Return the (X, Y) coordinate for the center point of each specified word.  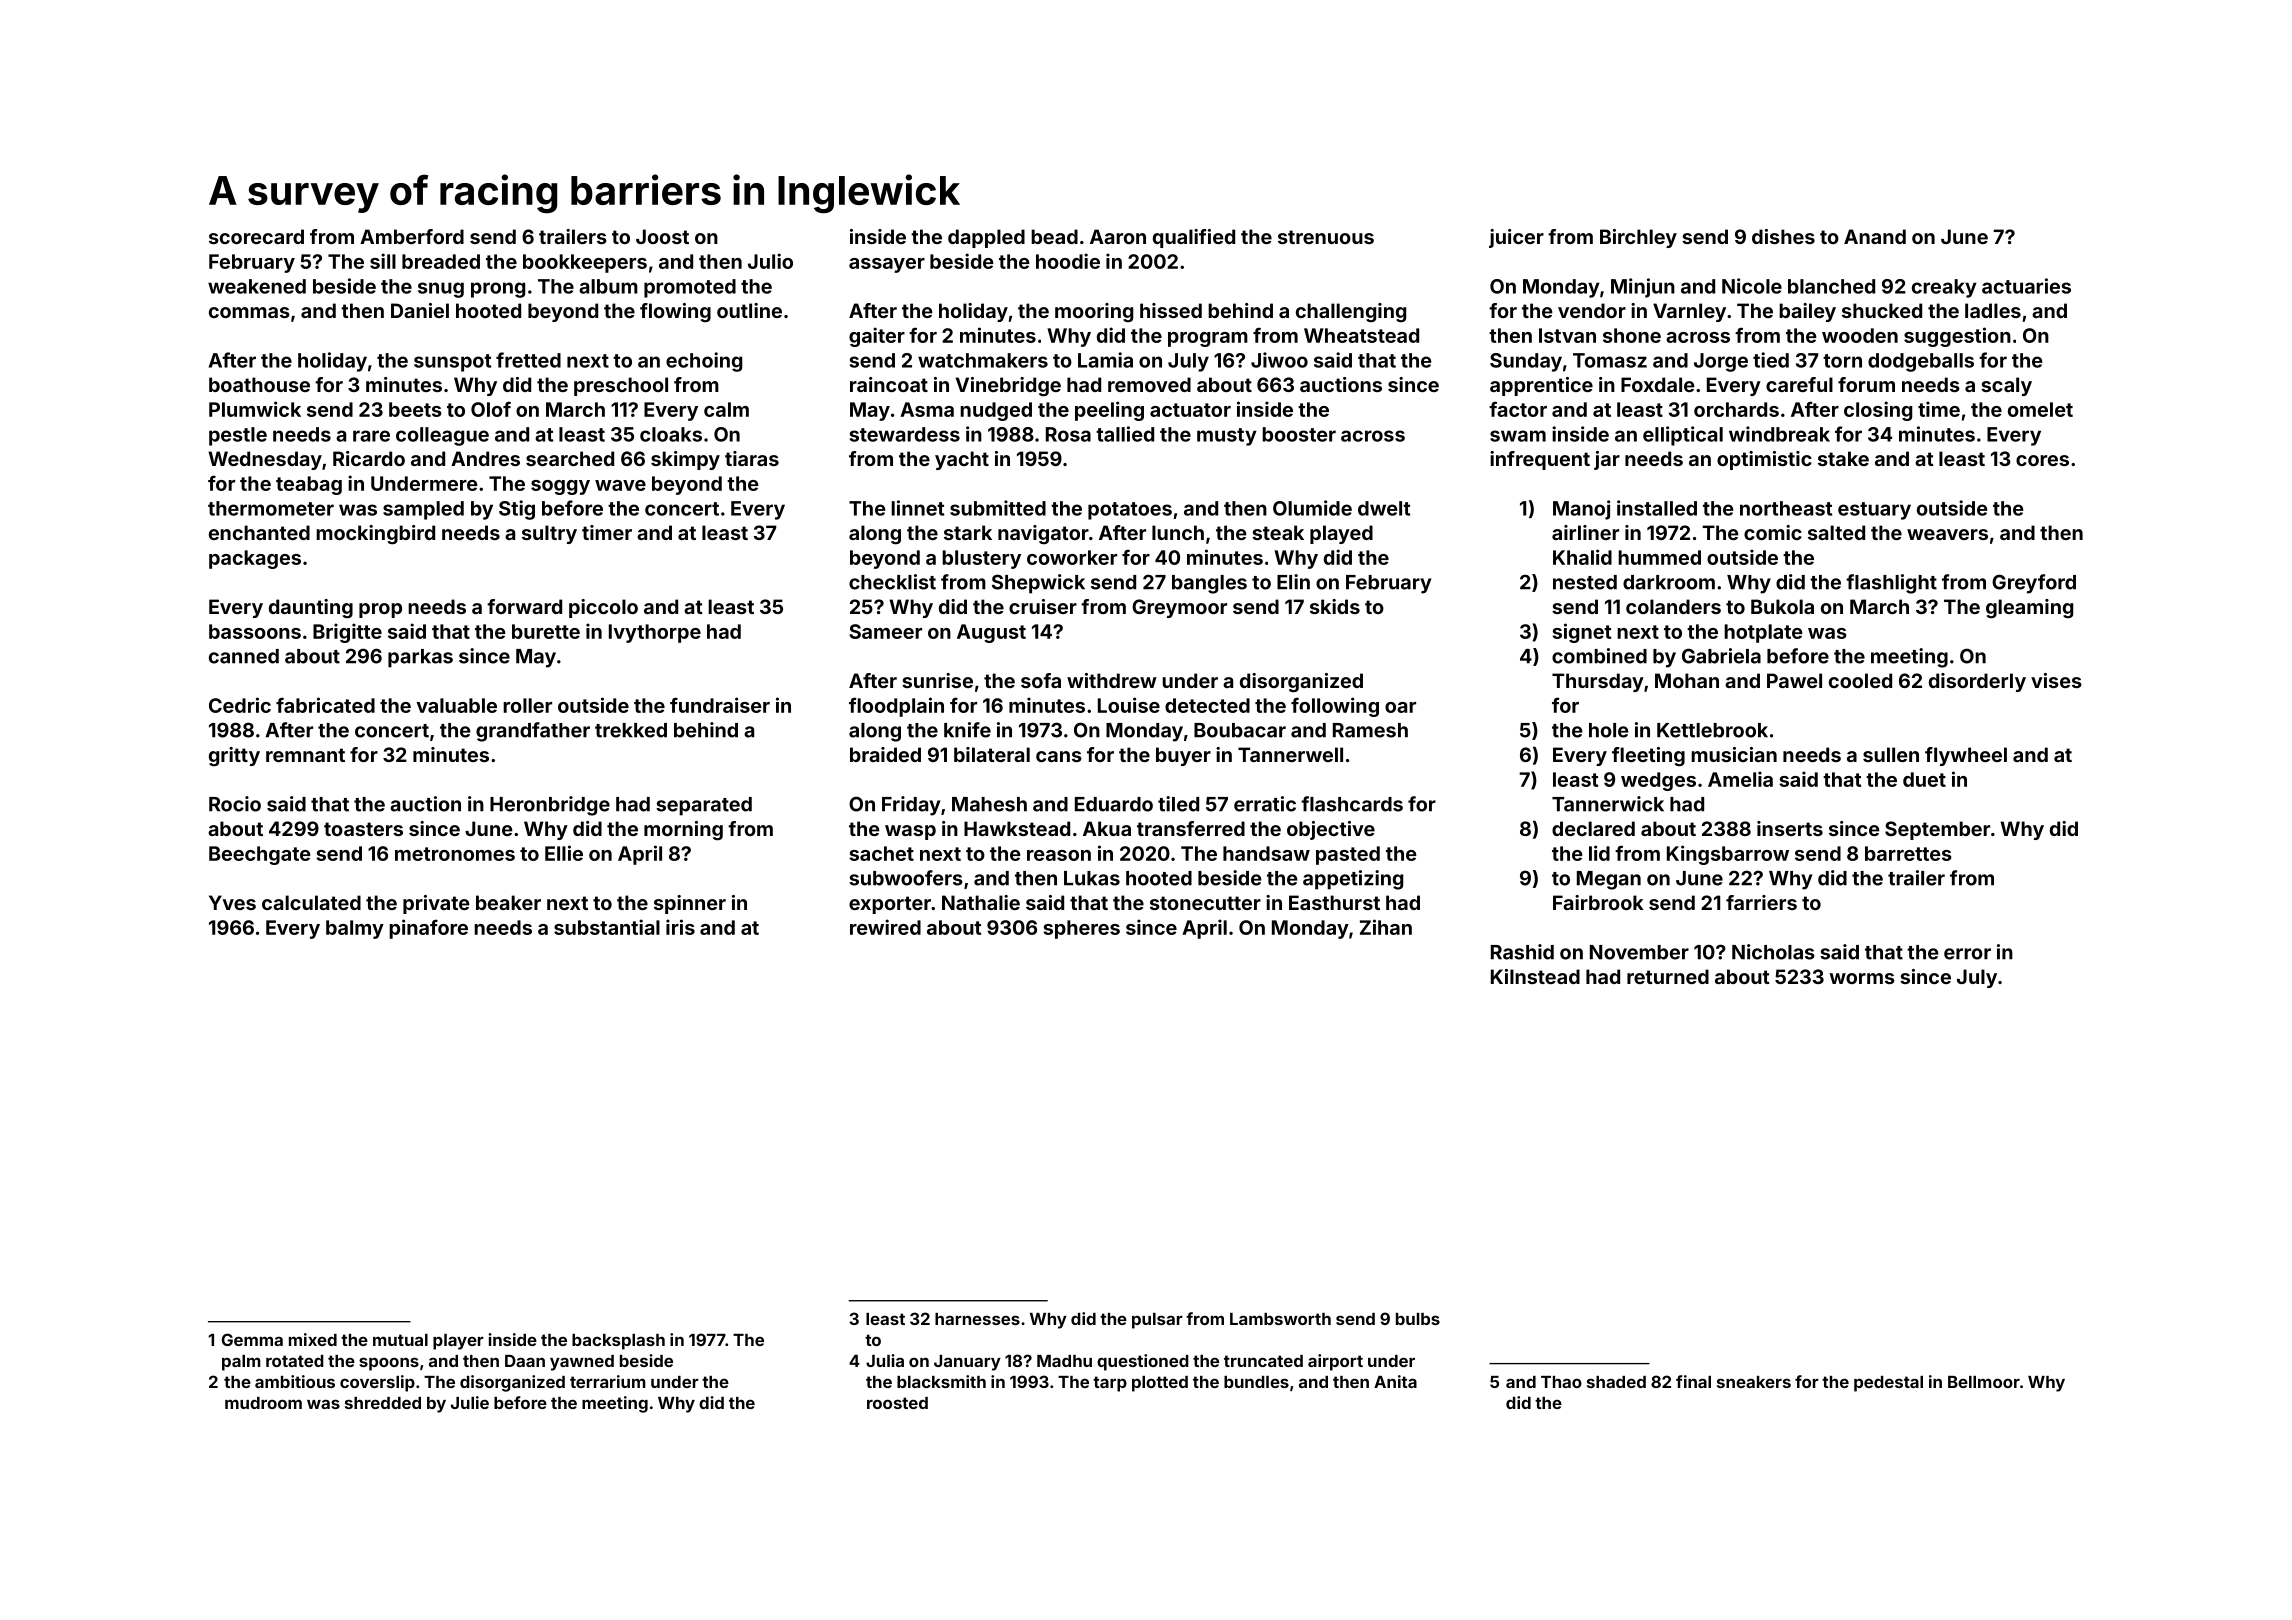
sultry (549, 534)
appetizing (1353, 880)
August (991, 633)
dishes (1783, 236)
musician (1734, 754)
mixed (313, 1339)
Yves (232, 902)
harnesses (977, 1319)
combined (1599, 656)
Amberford (412, 236)
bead (1054, 236)
